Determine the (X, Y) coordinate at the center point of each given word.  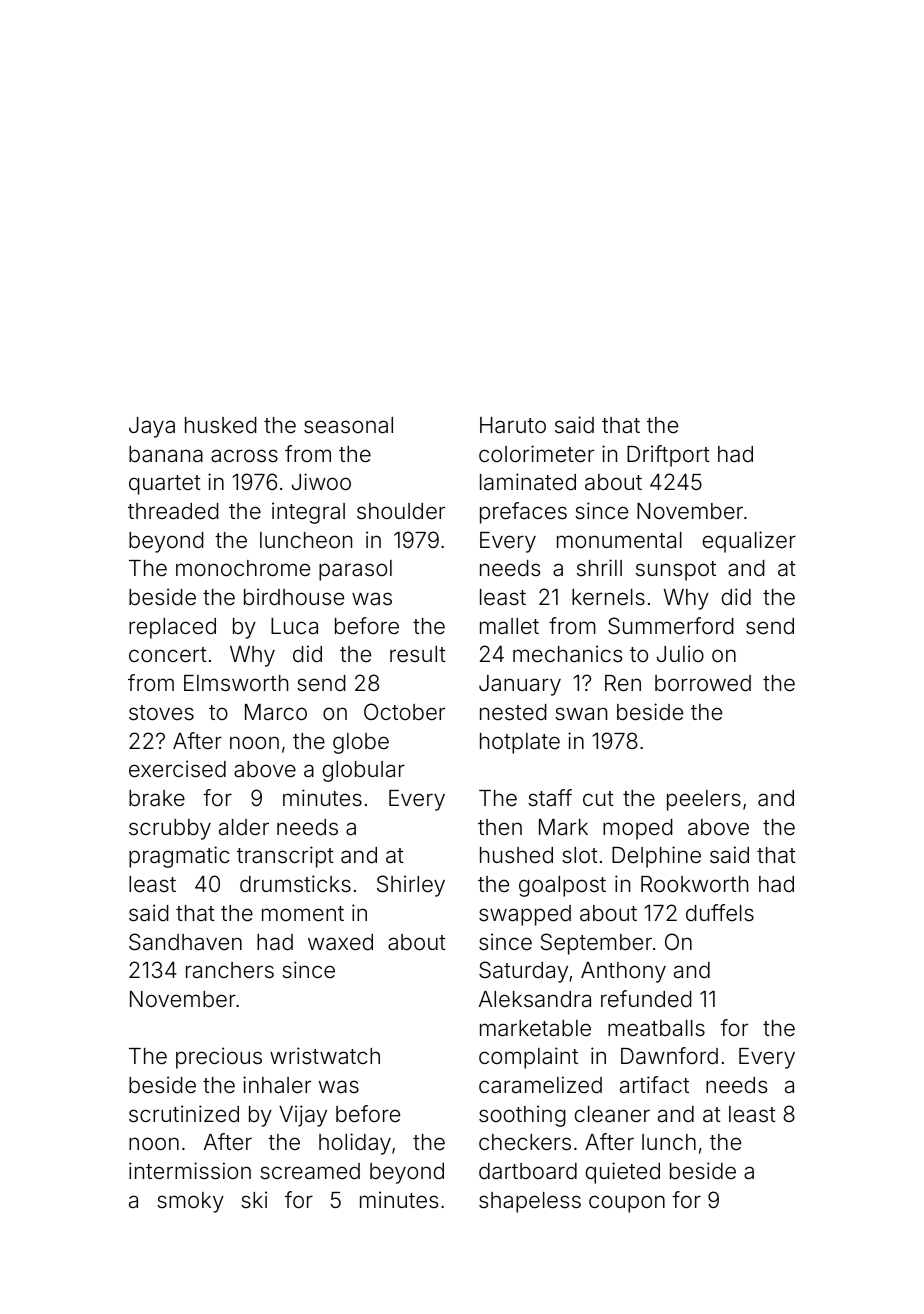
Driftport (668, 456)
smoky (190, 1202)
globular (363, 771)
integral (308, 513)
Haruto (513, 425)
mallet (509, 626)
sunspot (676, 571)
